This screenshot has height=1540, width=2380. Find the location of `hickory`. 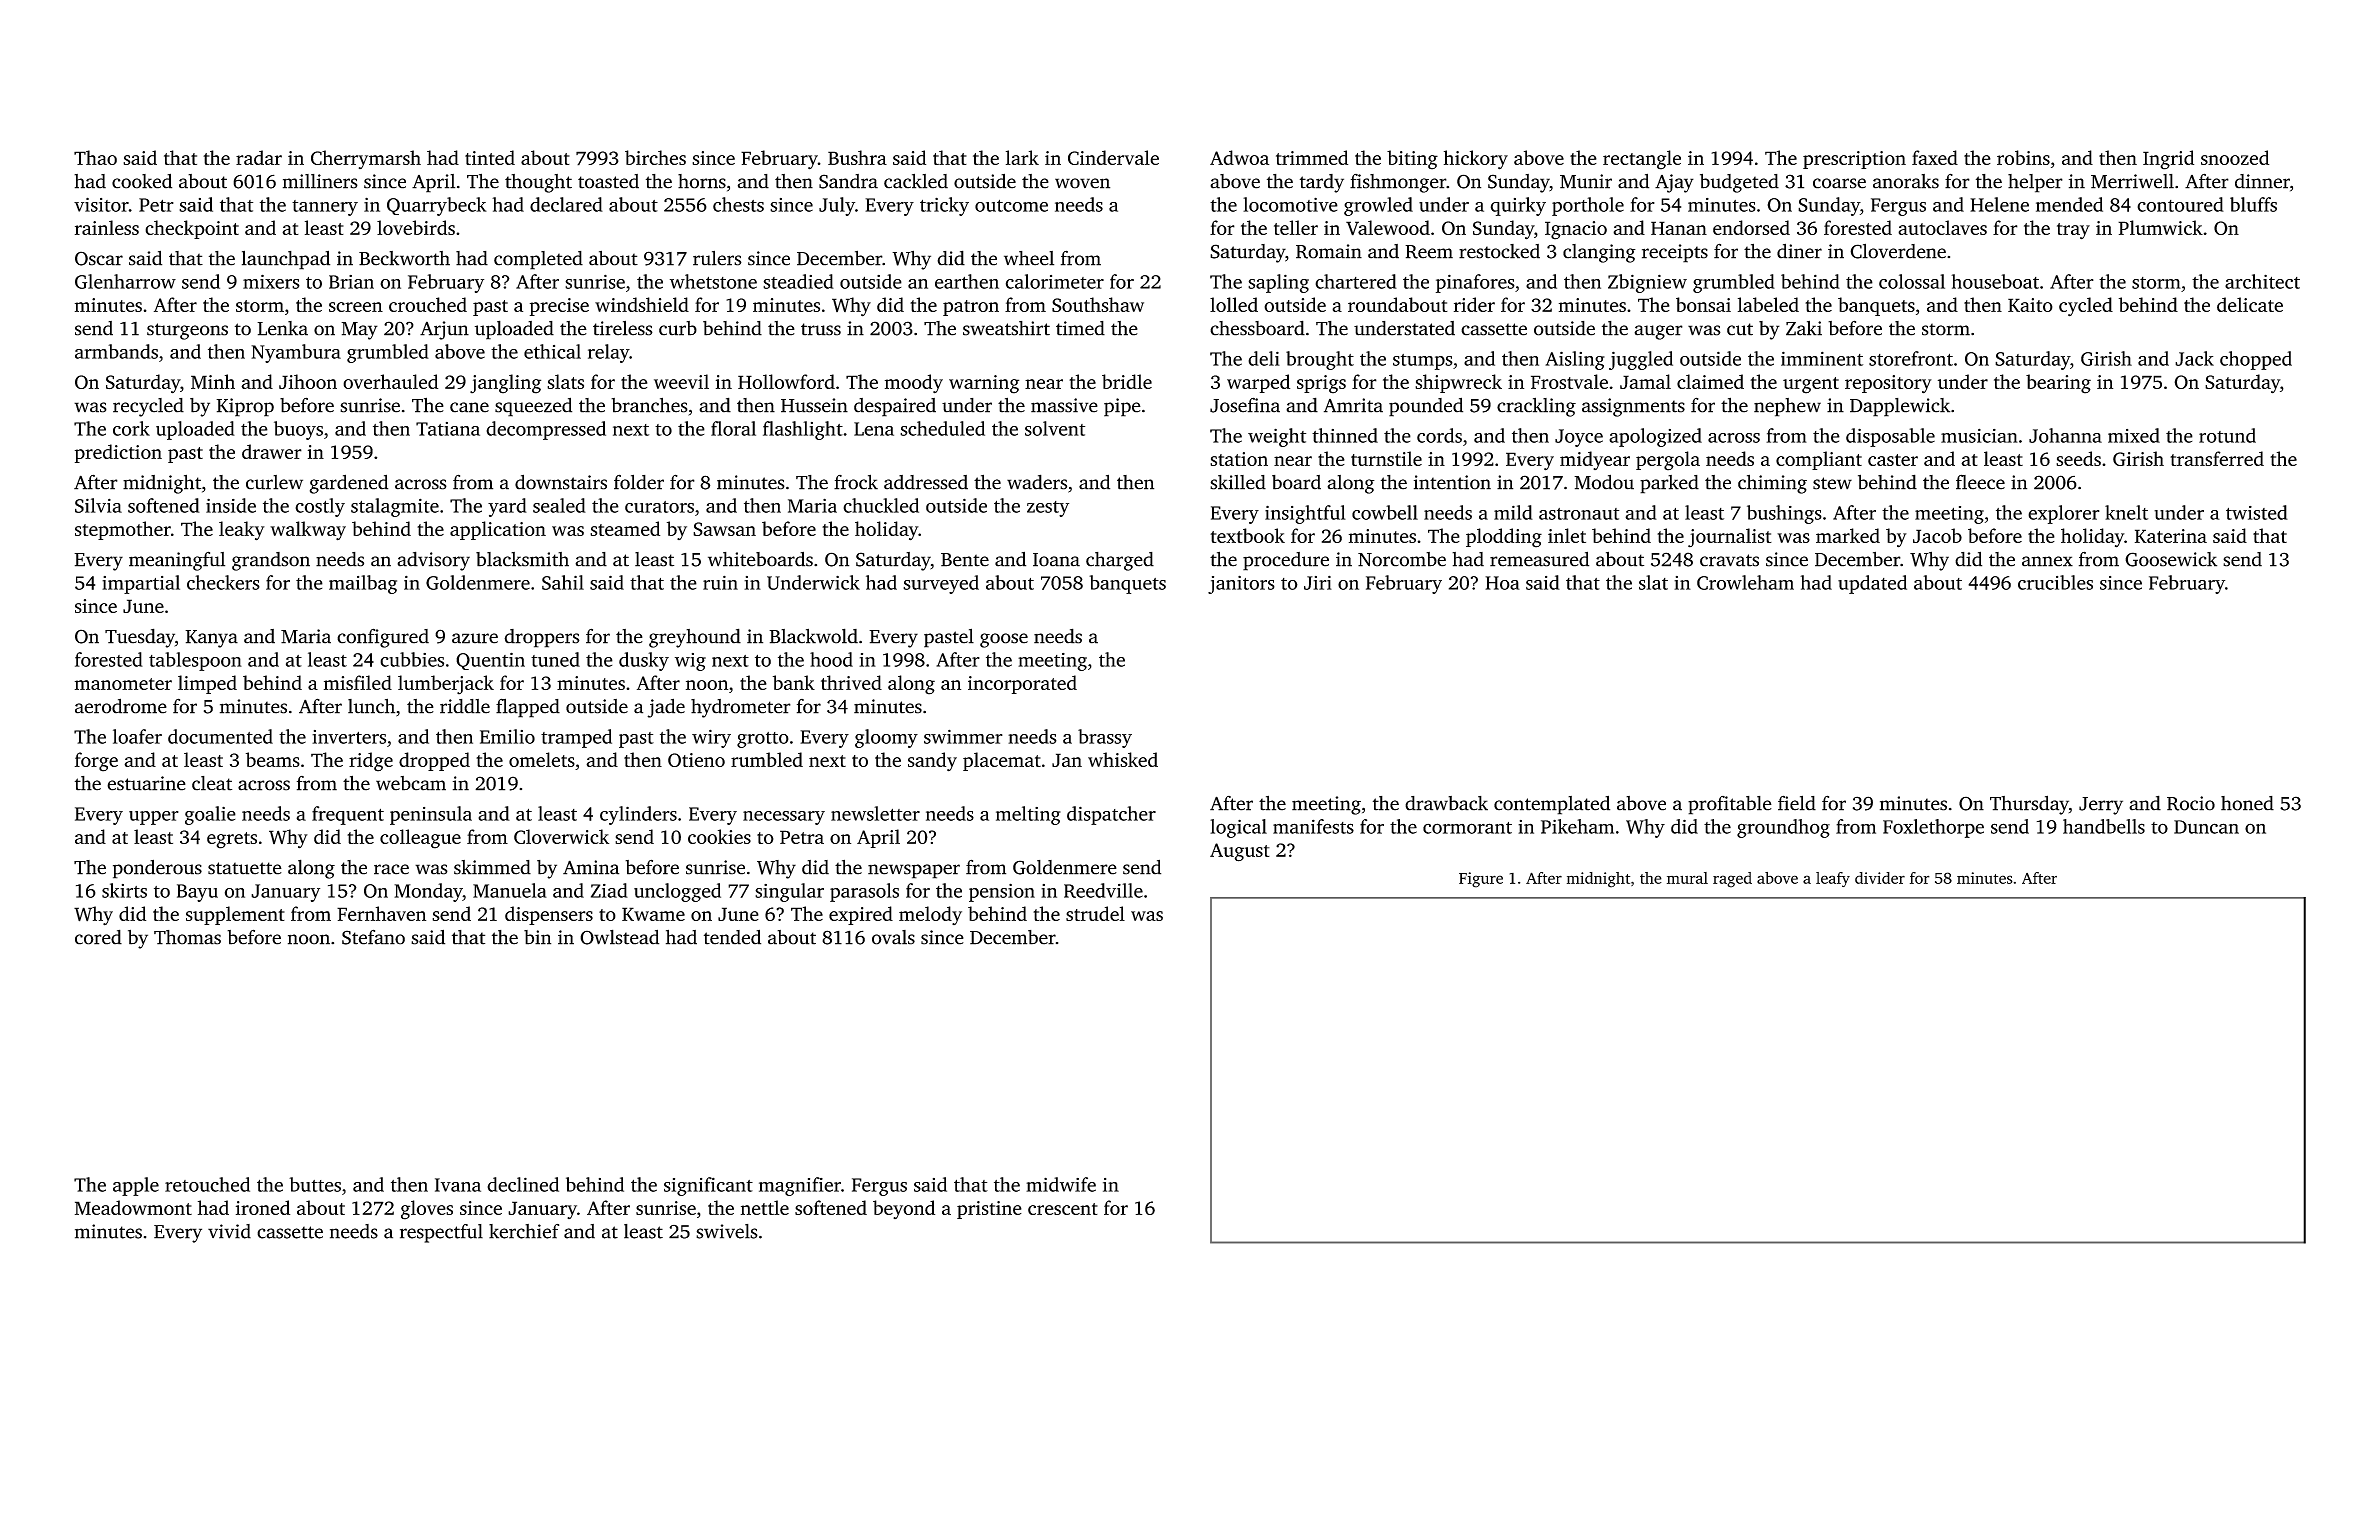

hickory is located at coordinates (1476, 160).
